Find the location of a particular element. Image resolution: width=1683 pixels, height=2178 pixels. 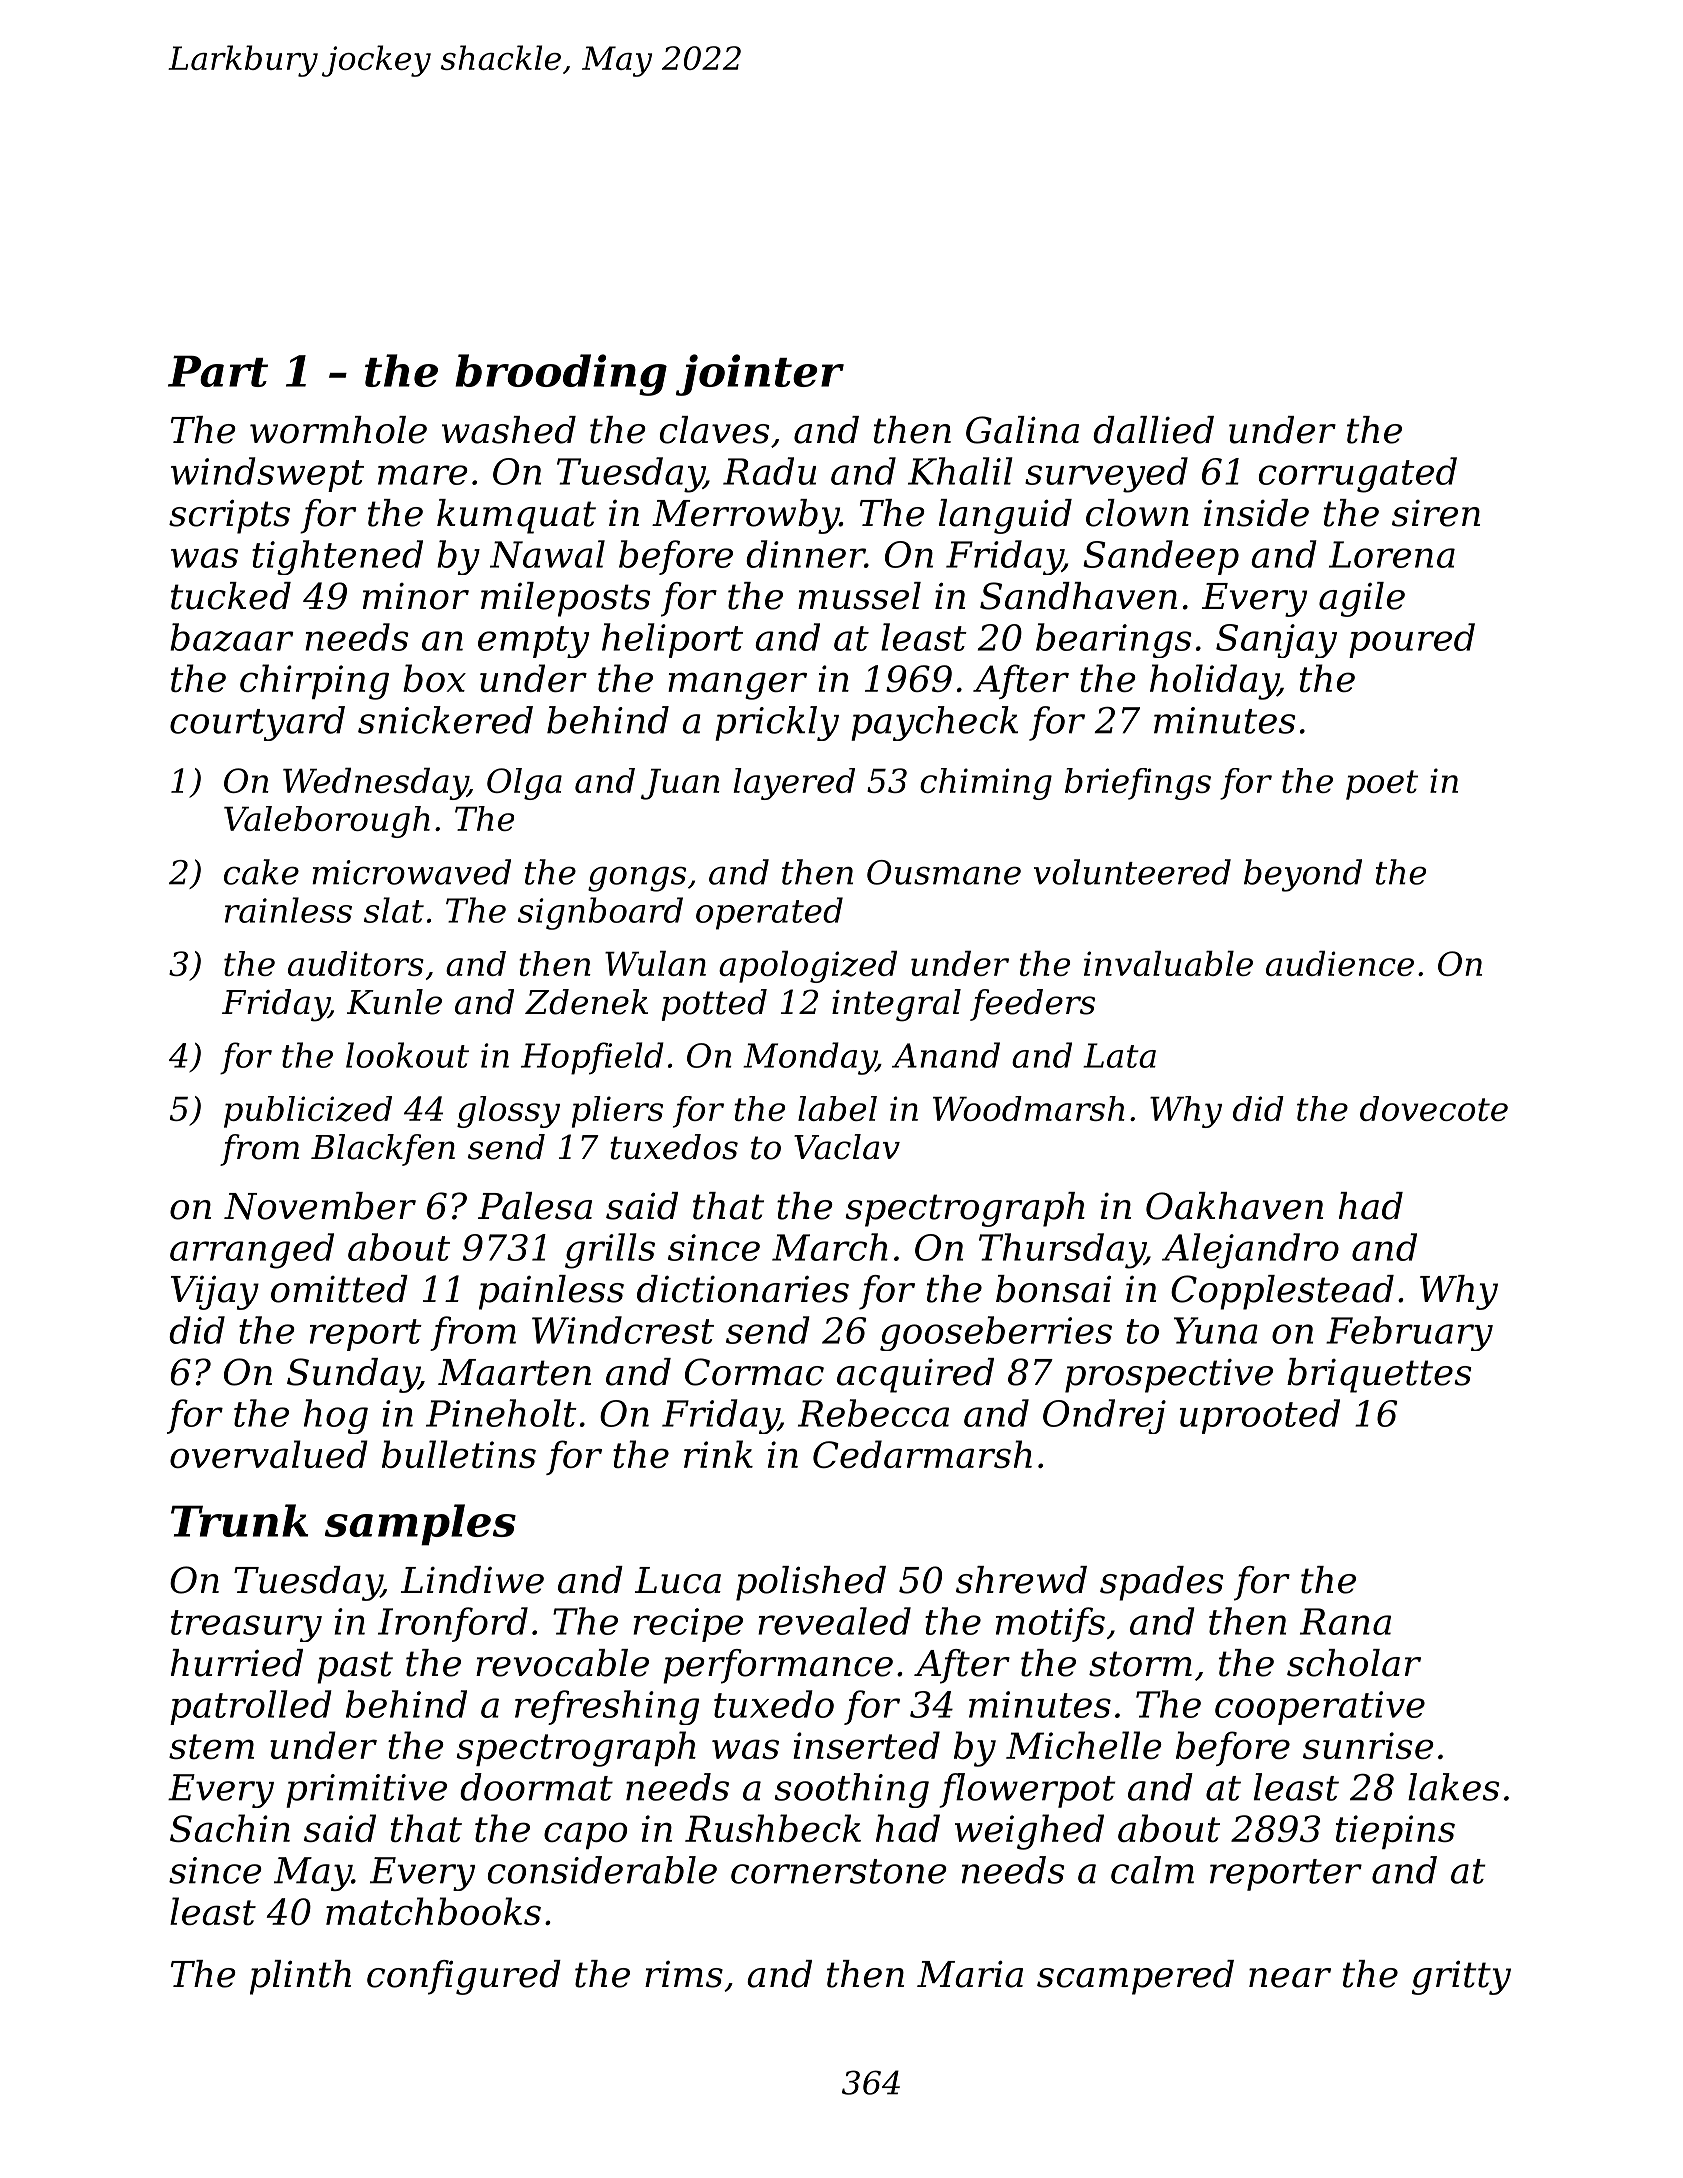

holiday is located at coordinates (1214, 682).
